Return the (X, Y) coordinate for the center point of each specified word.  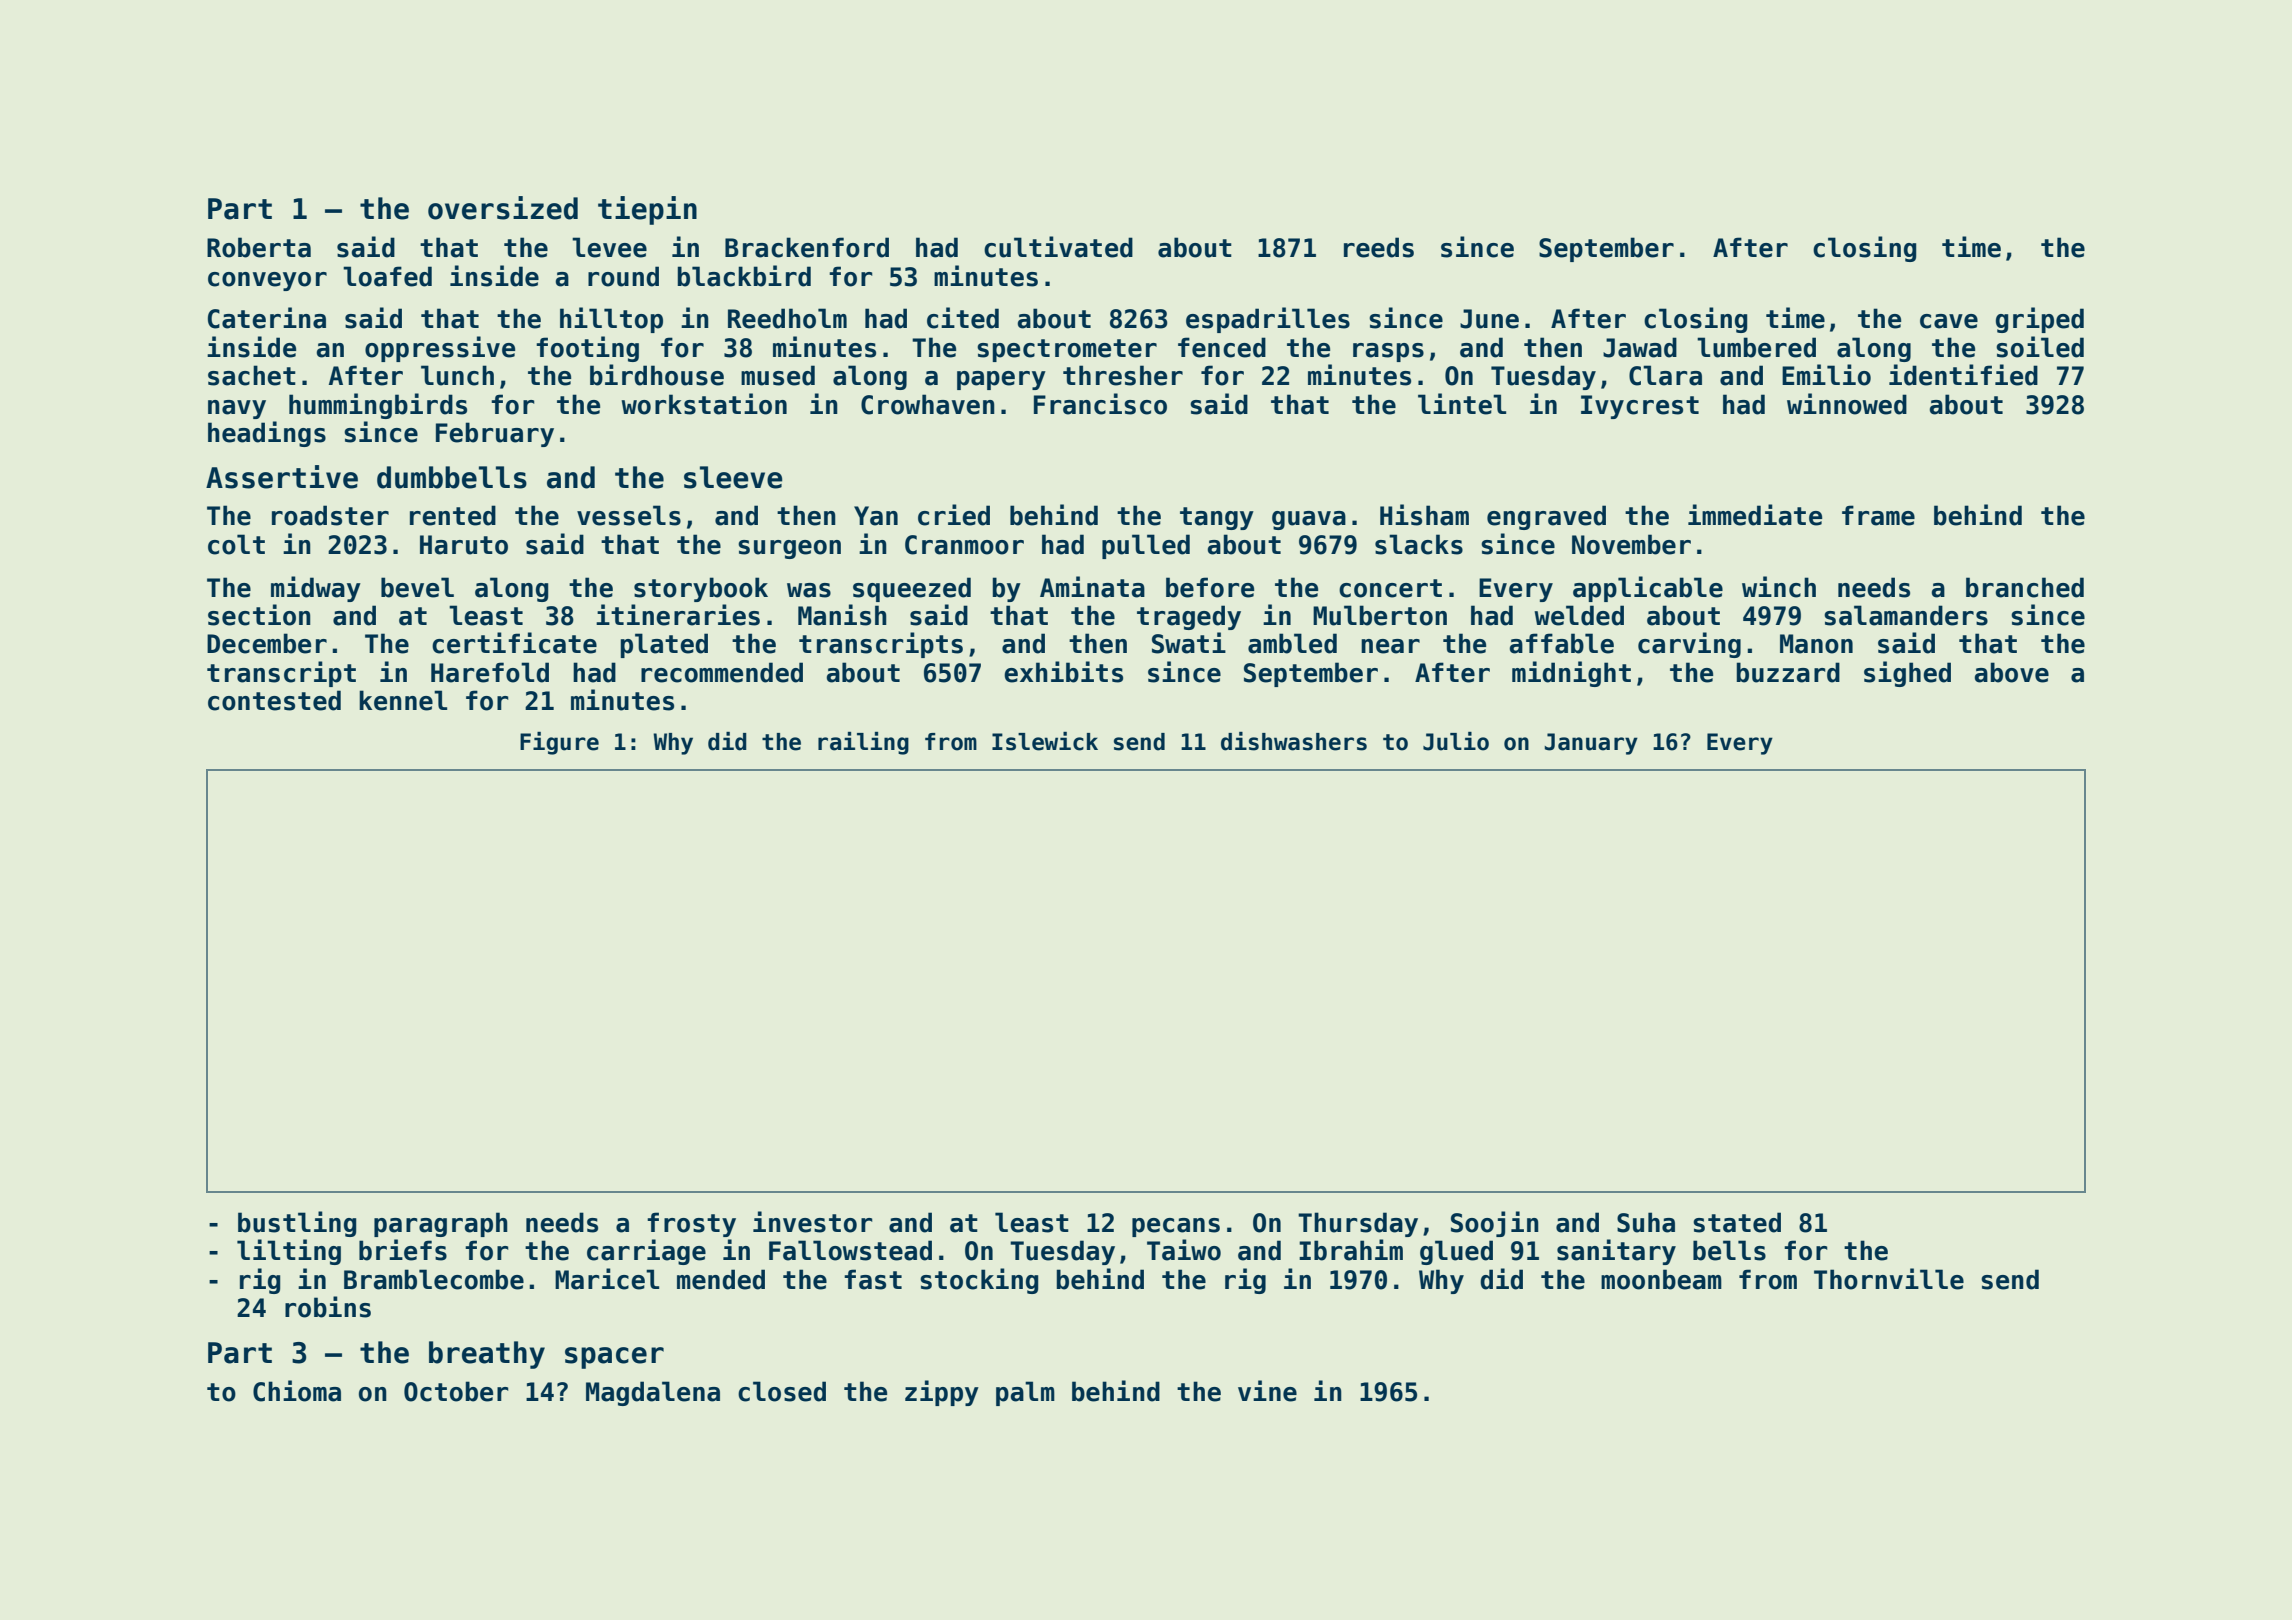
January (1591, 744)
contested (274, 700)
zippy (942, 1393)
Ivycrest (1640, 407)
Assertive (282, 477)
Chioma (297, 1391)
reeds (1379, 247)
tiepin (647, 210)
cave (1949, 321)
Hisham (1424, 515)
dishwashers (1294, 741)
